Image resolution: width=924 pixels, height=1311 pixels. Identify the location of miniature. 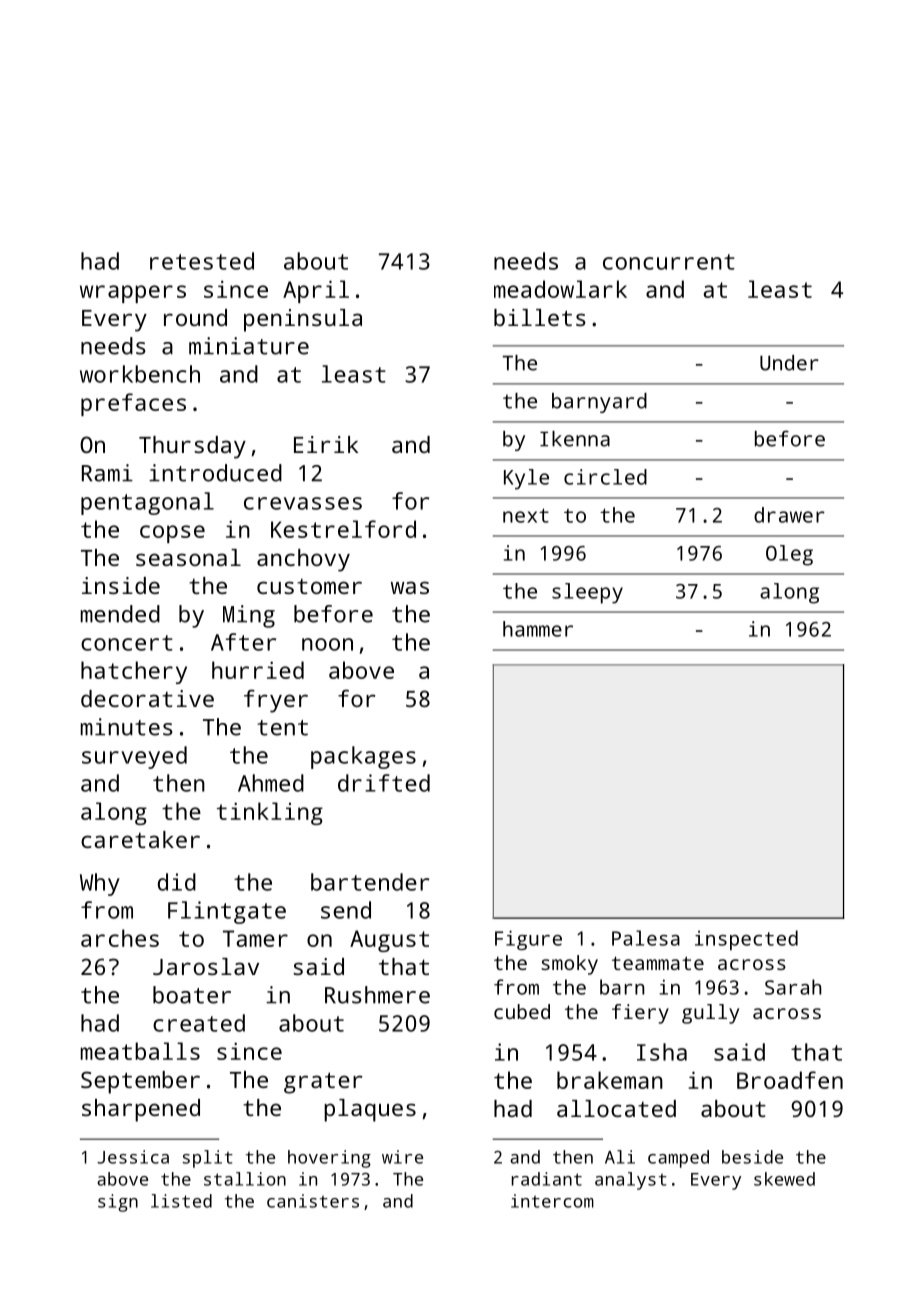
(249, 346).
